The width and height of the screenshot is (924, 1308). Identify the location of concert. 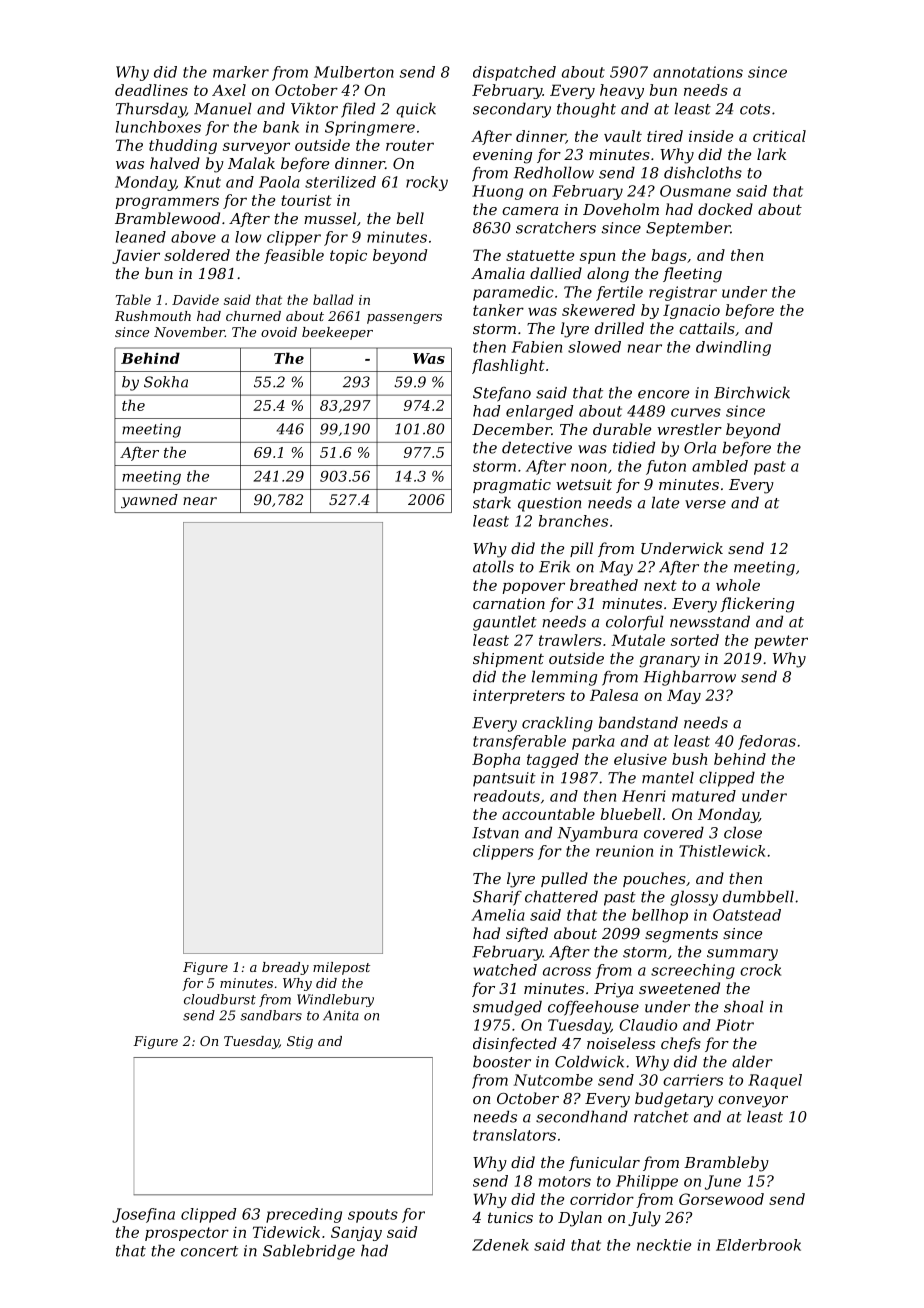
(209, 1251).
